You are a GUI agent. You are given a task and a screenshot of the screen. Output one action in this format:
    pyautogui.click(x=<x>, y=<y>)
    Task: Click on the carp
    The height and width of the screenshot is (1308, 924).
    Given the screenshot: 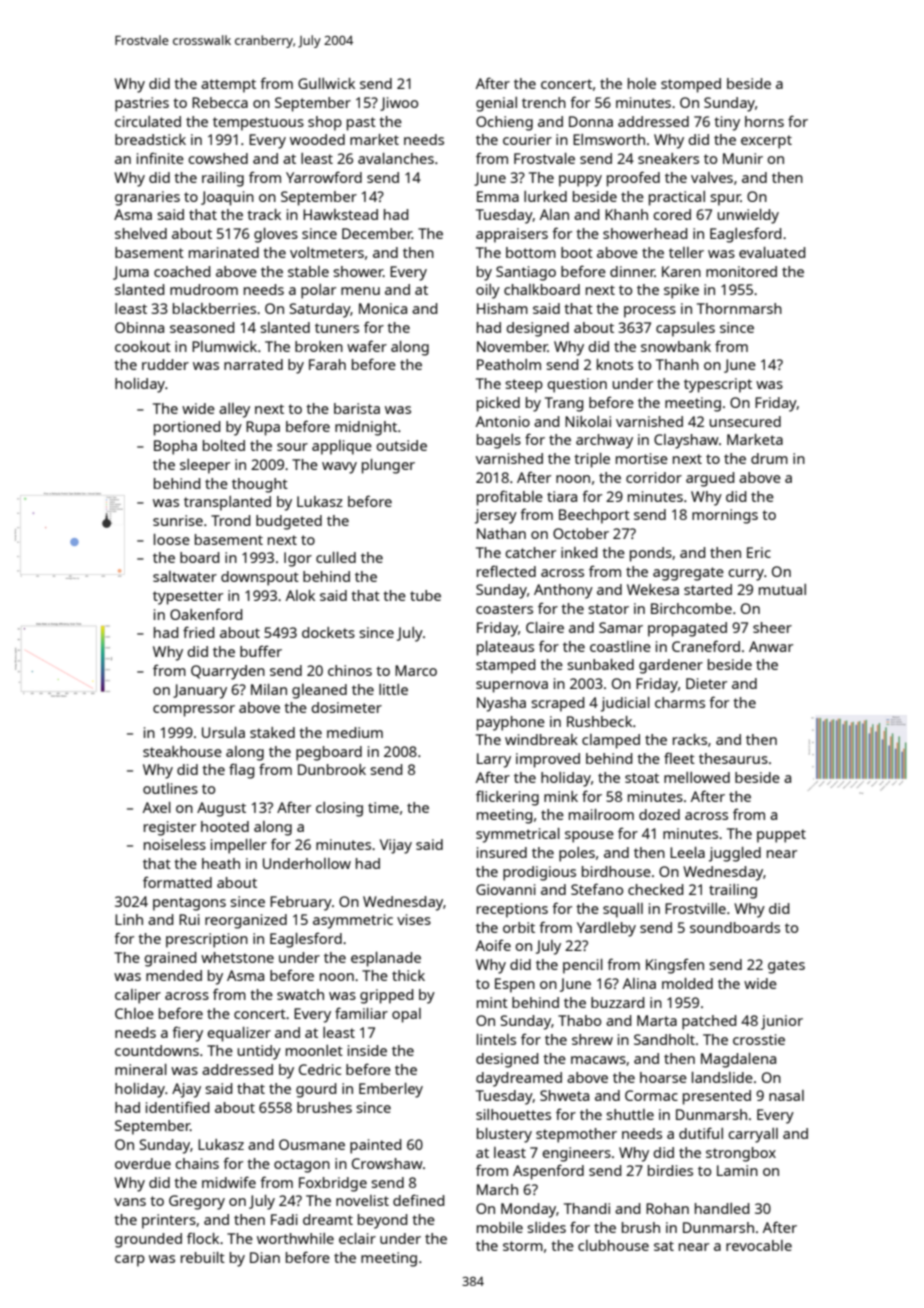 What is the action you would take?
    pyautogui.click(x=130, y=1261)
